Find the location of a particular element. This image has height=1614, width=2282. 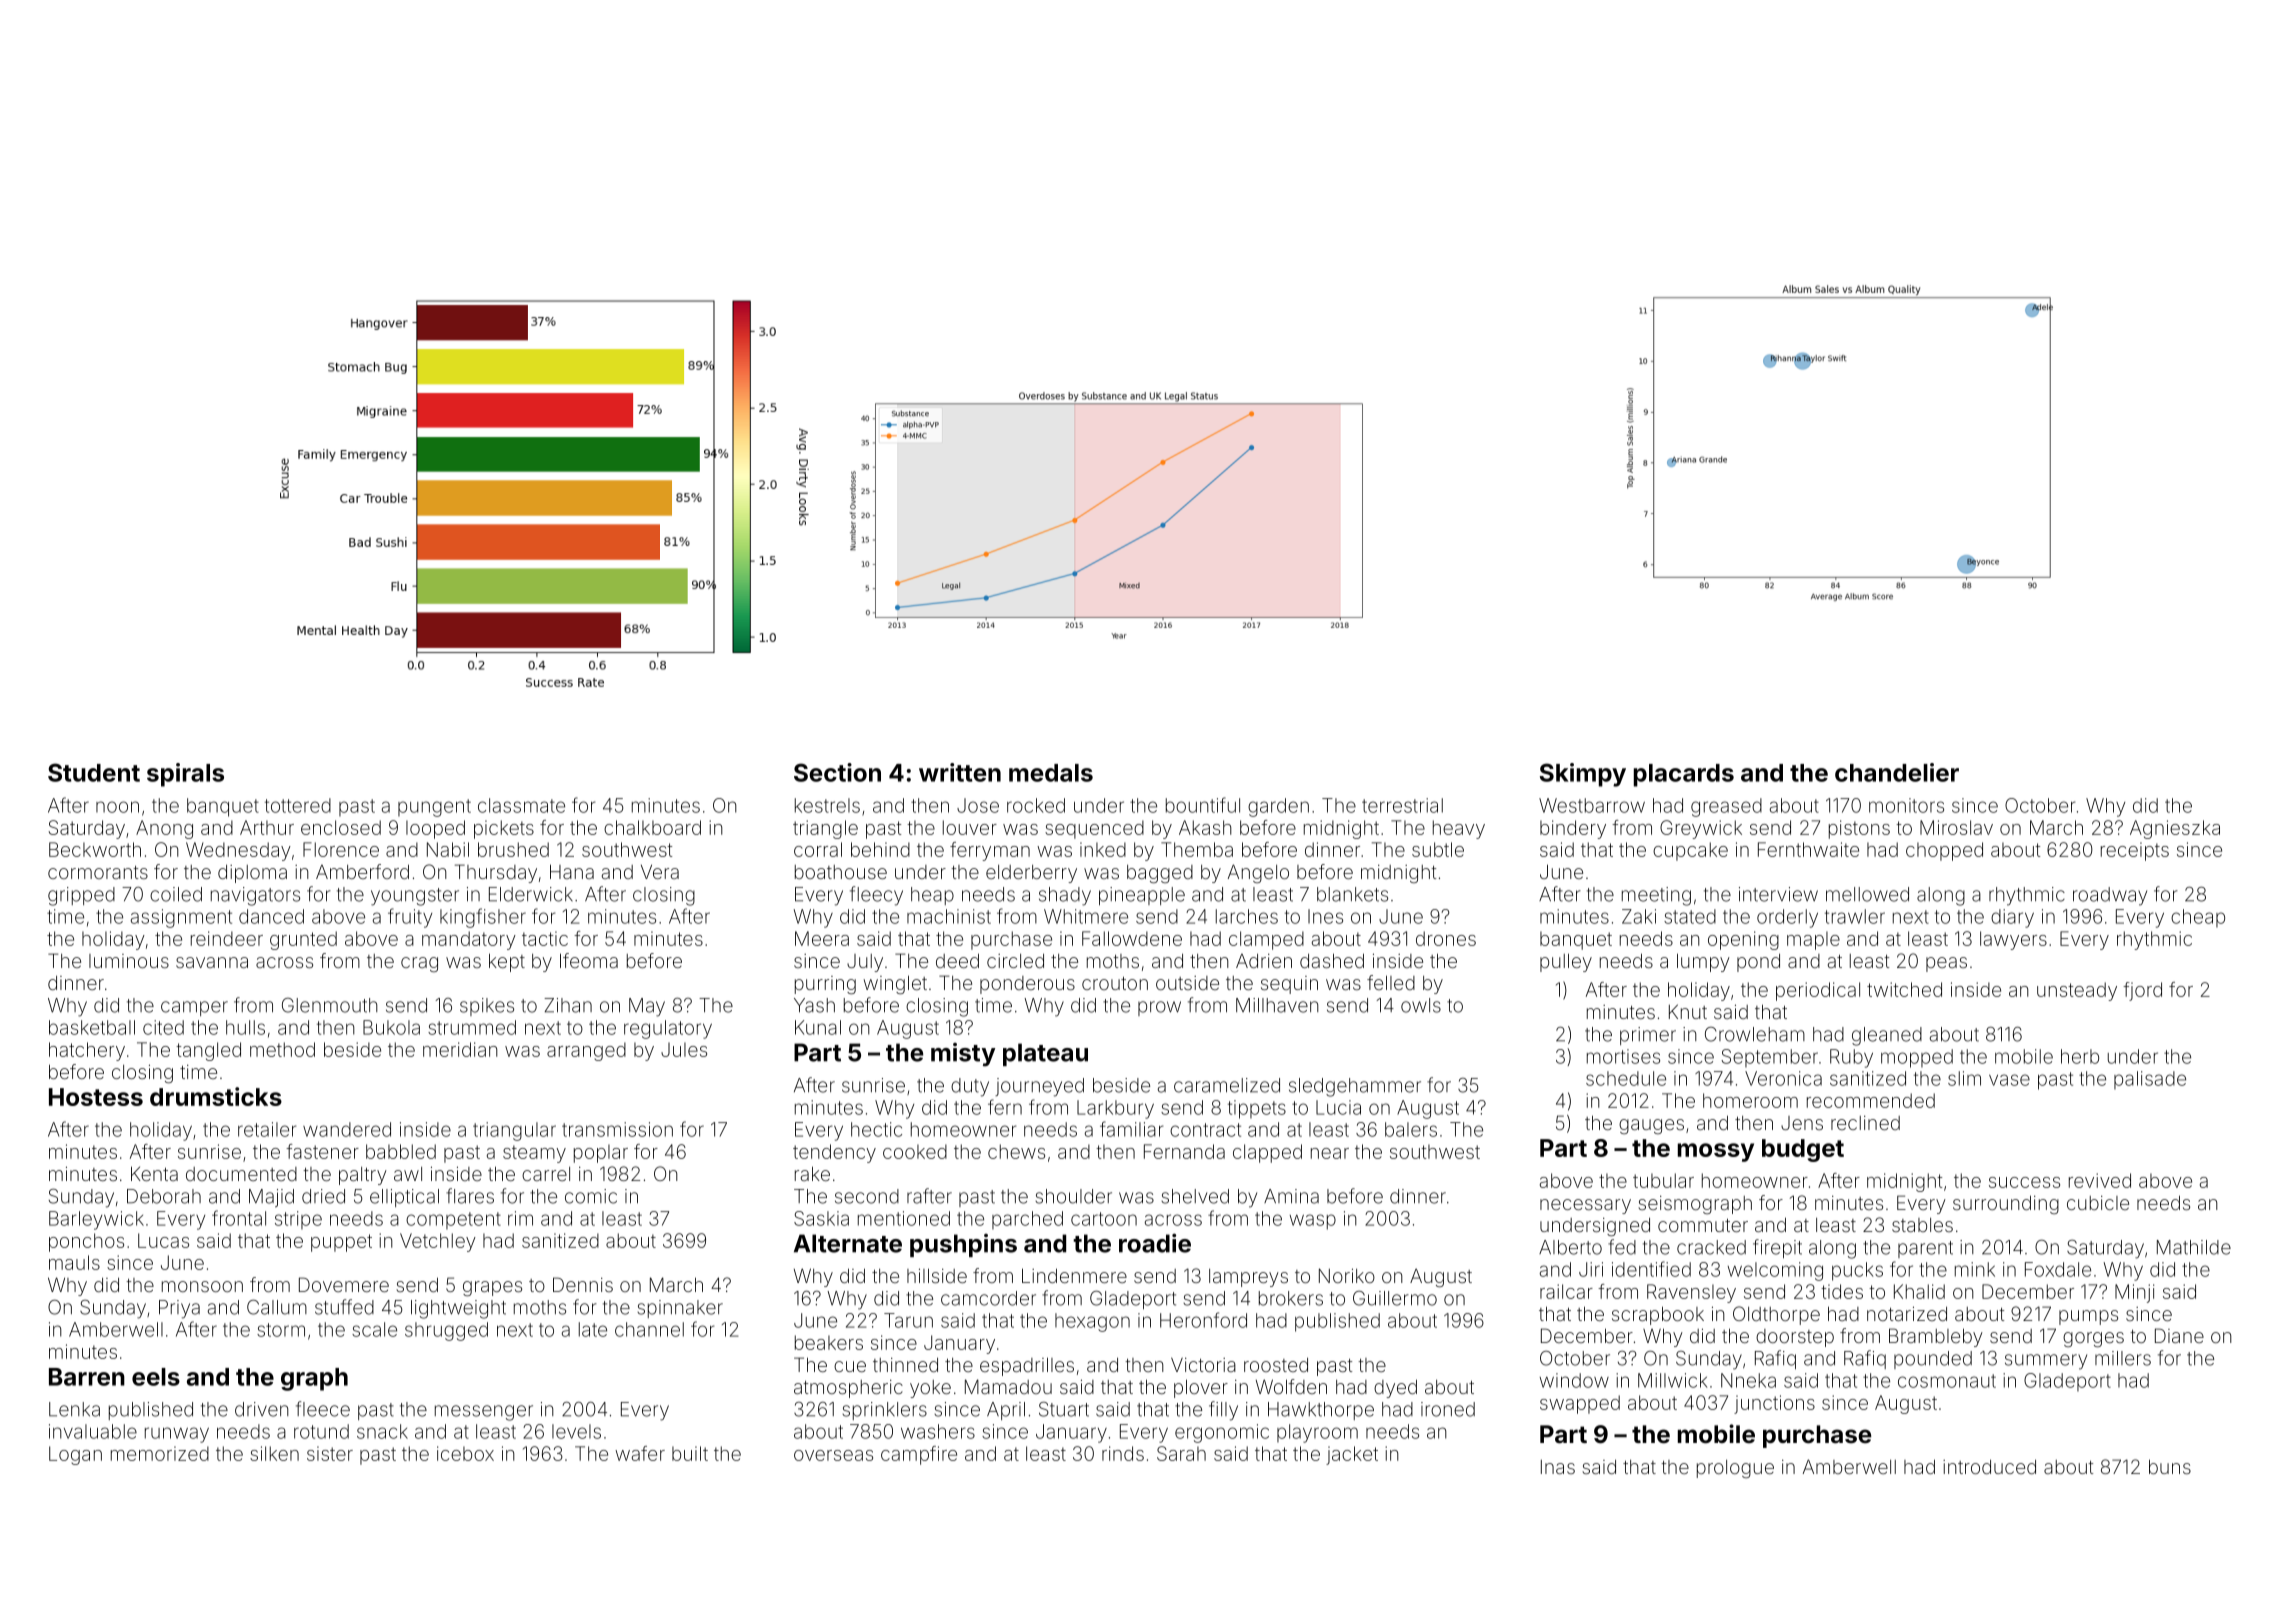

swapped is located at coordinates (1580, 1404).
